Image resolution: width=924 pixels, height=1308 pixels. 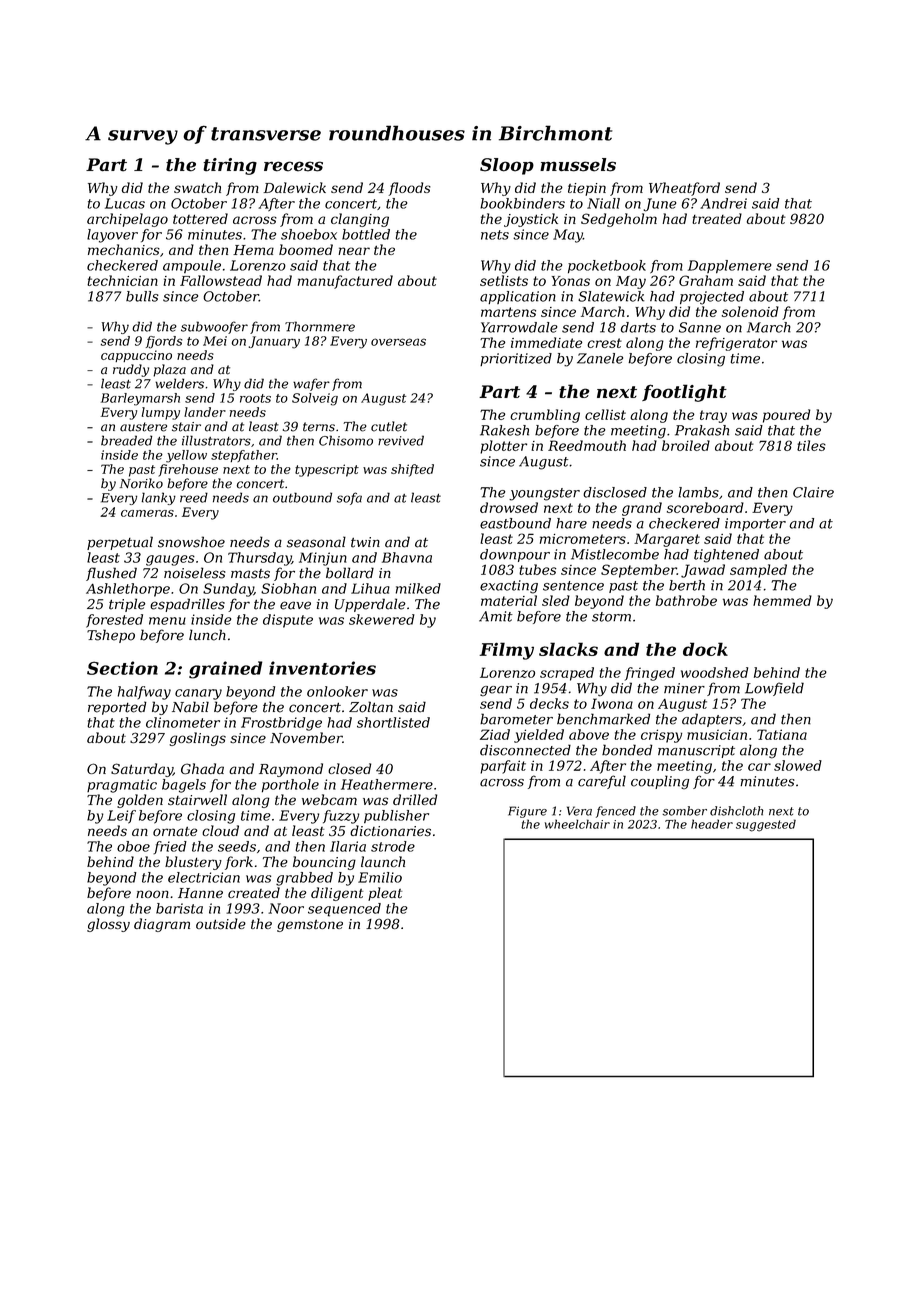 What do you see at coordinates (230, 166) in the screenshot?
I see `tiring` at bounding box center [230, 166].
